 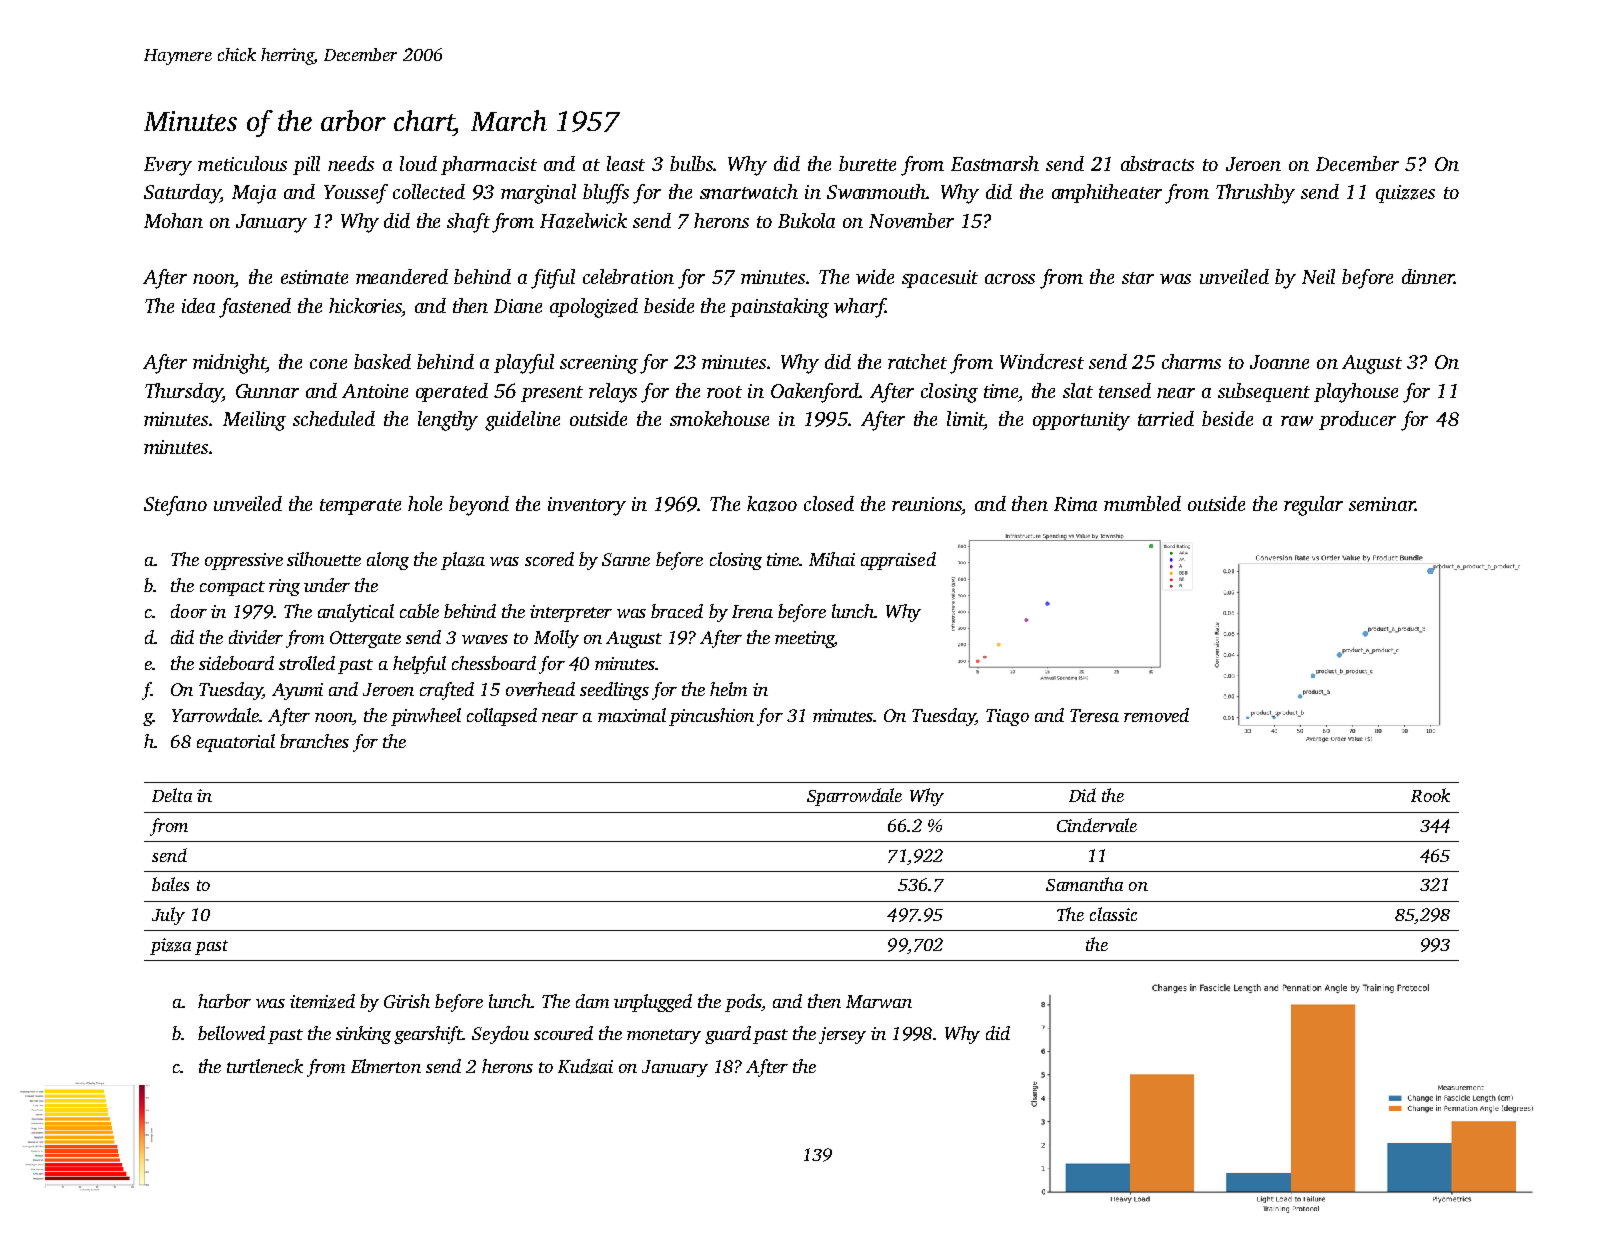 I want to click on unplugged, so click(x=653, y=1003).
